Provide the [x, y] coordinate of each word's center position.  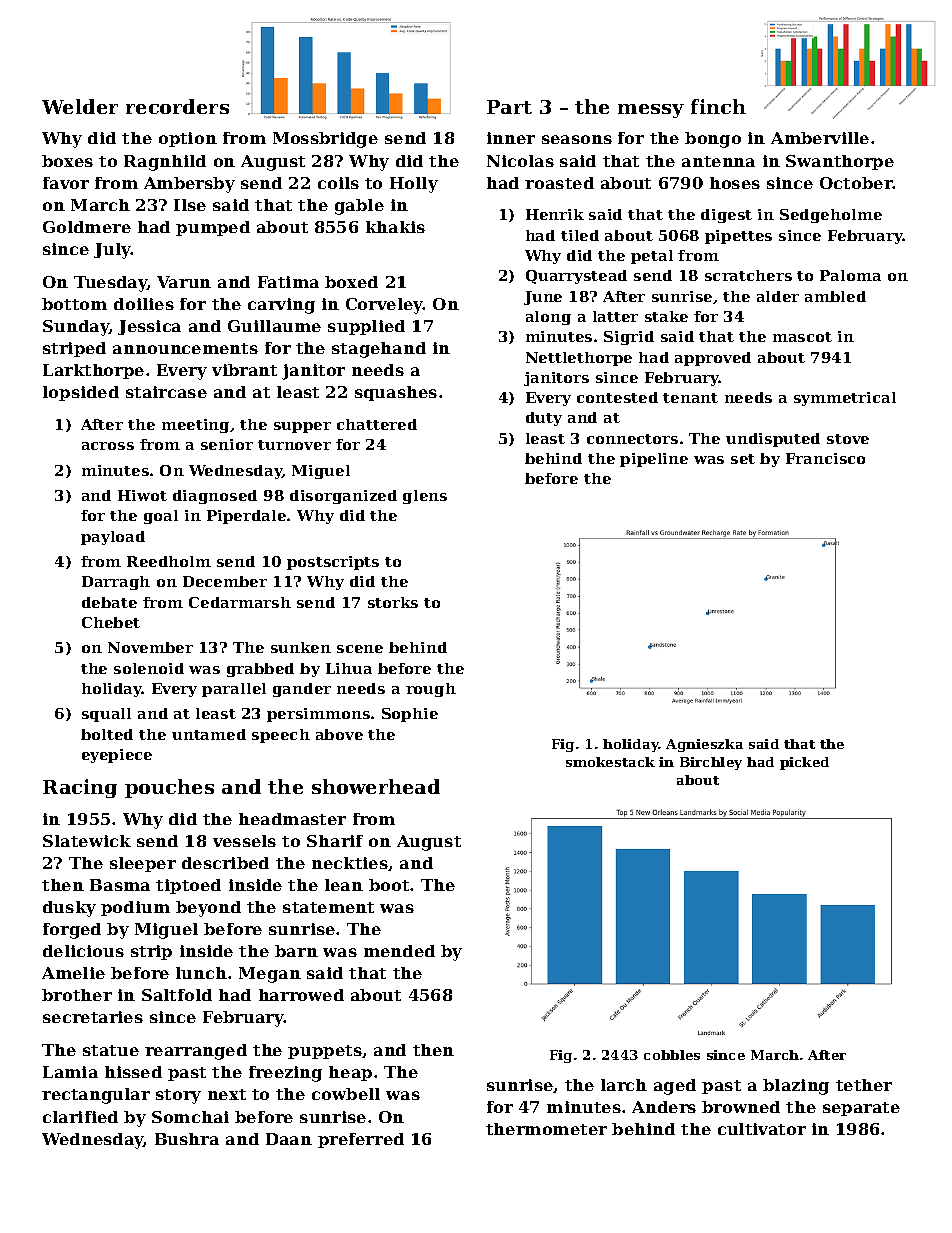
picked [804, 763]
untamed [209, 734]
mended [399, 951]
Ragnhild [165, 163]
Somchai [190, 1117]
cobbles [672, 1055]
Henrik [555, 214]
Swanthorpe [840, 162]
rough [431, 690]
